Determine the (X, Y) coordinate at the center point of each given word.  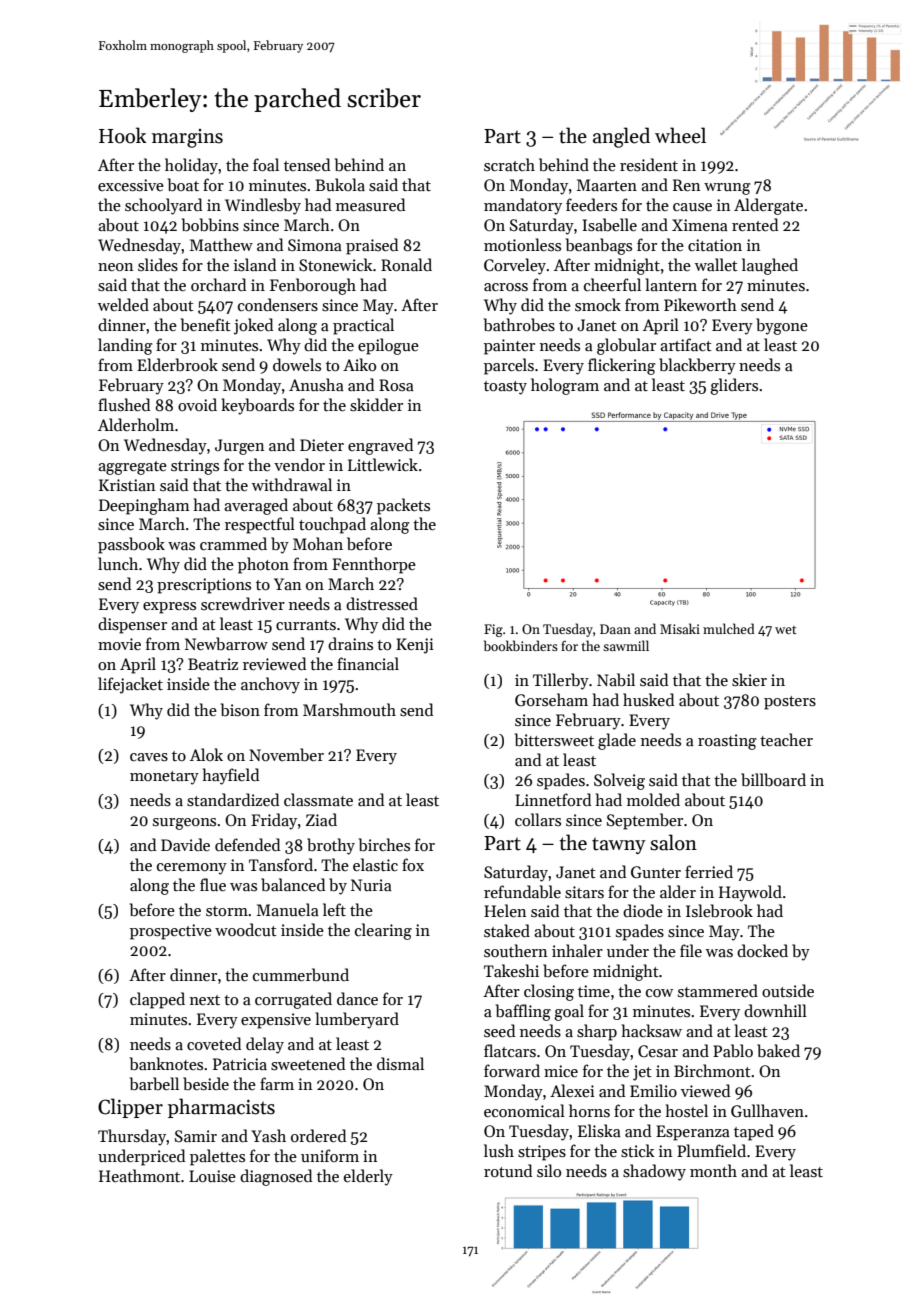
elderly (368, 1177)
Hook (123, 135)
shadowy (654, 1172)
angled (621, 137)
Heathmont (139, 1175)
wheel (680, 135)
